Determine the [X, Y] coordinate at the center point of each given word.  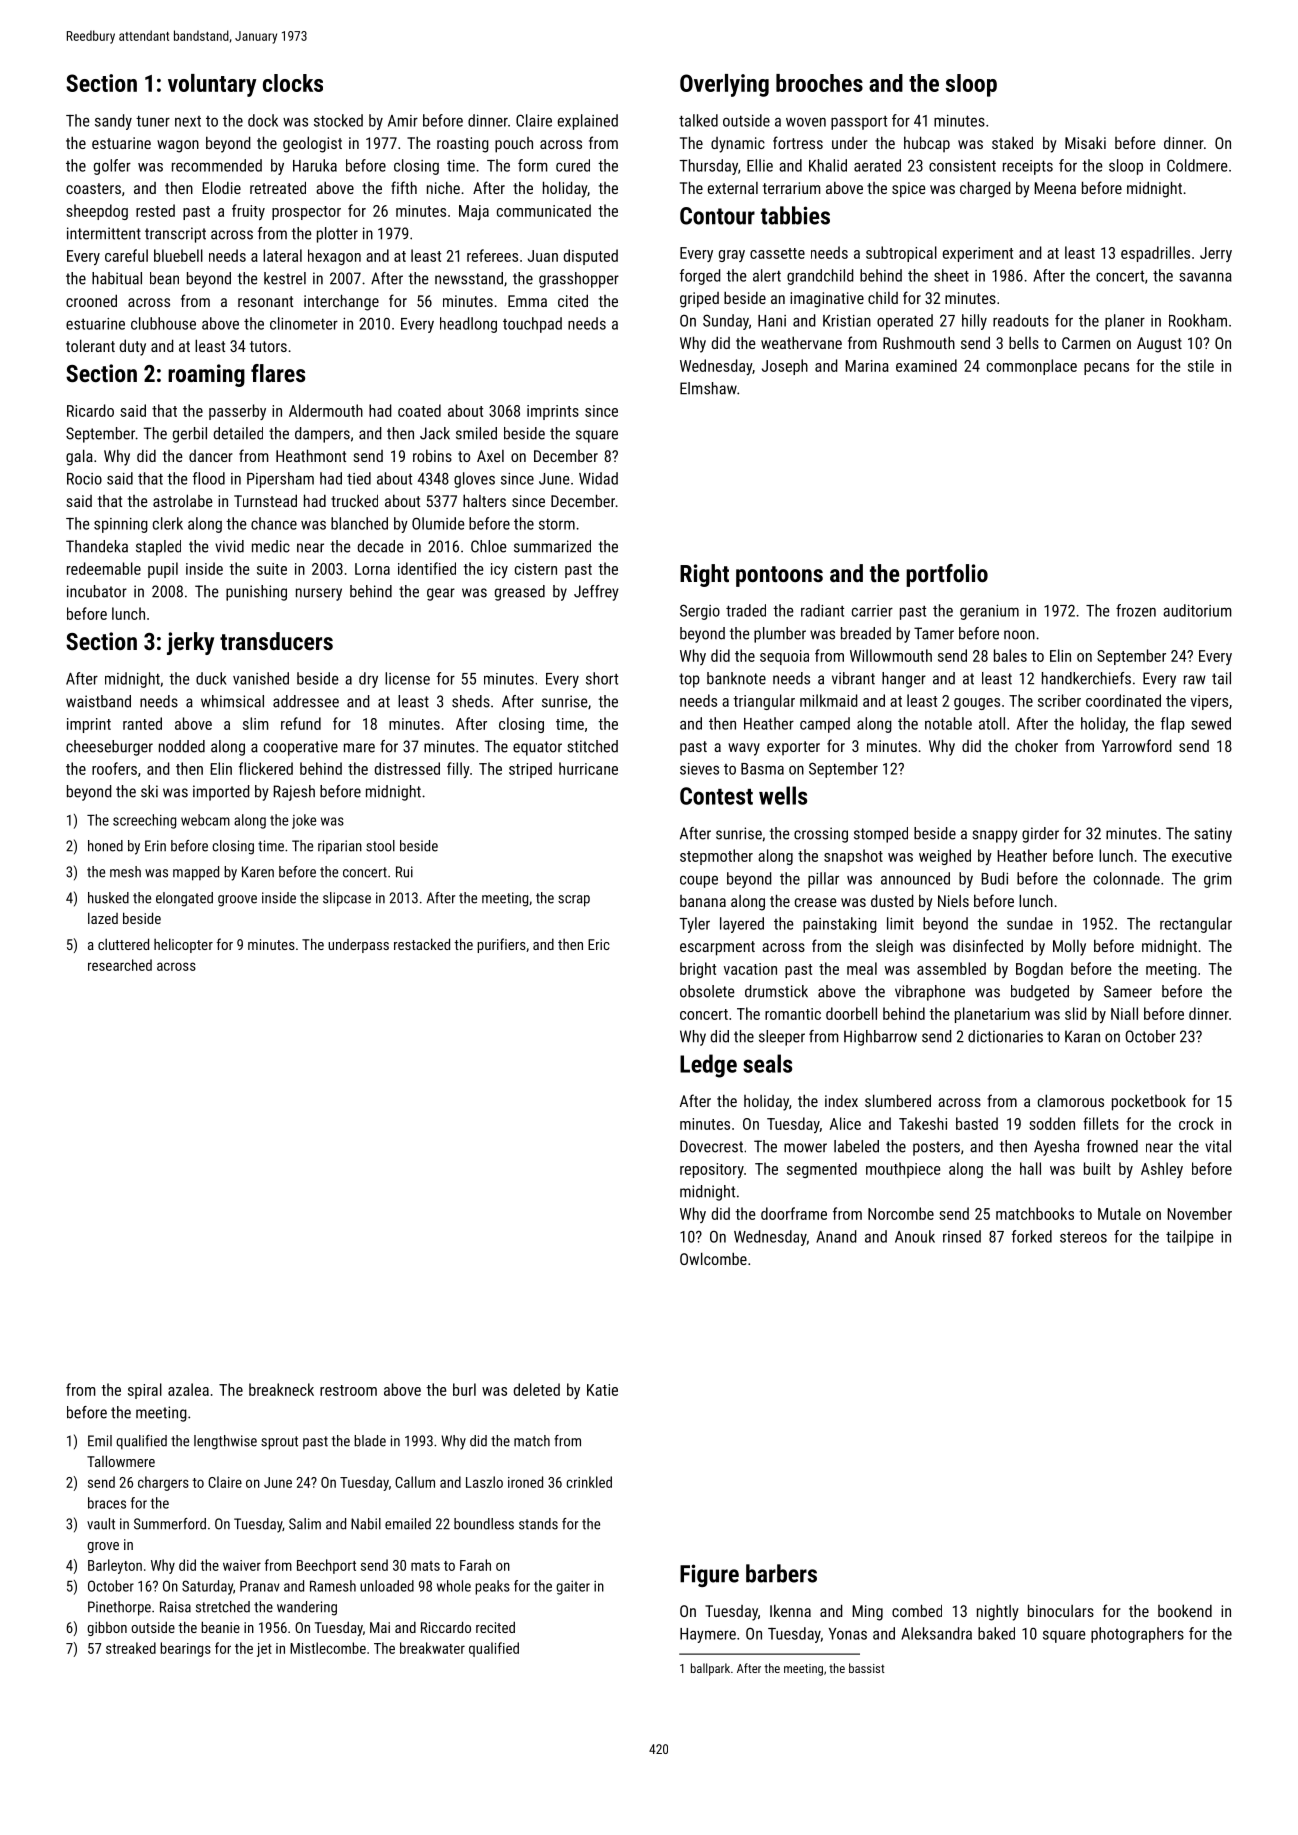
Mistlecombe [328, 1648]
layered [742, 925]
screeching [144, 821]
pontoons [779, 576]
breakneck [281, 1389]
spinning [121, 525]
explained [588, 122]
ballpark [710, 1669]
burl [464, 1389]
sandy [113, 122]
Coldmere [1197, 165]
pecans [1106, 369]
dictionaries [1005, 1036]
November [1199, 1213]
